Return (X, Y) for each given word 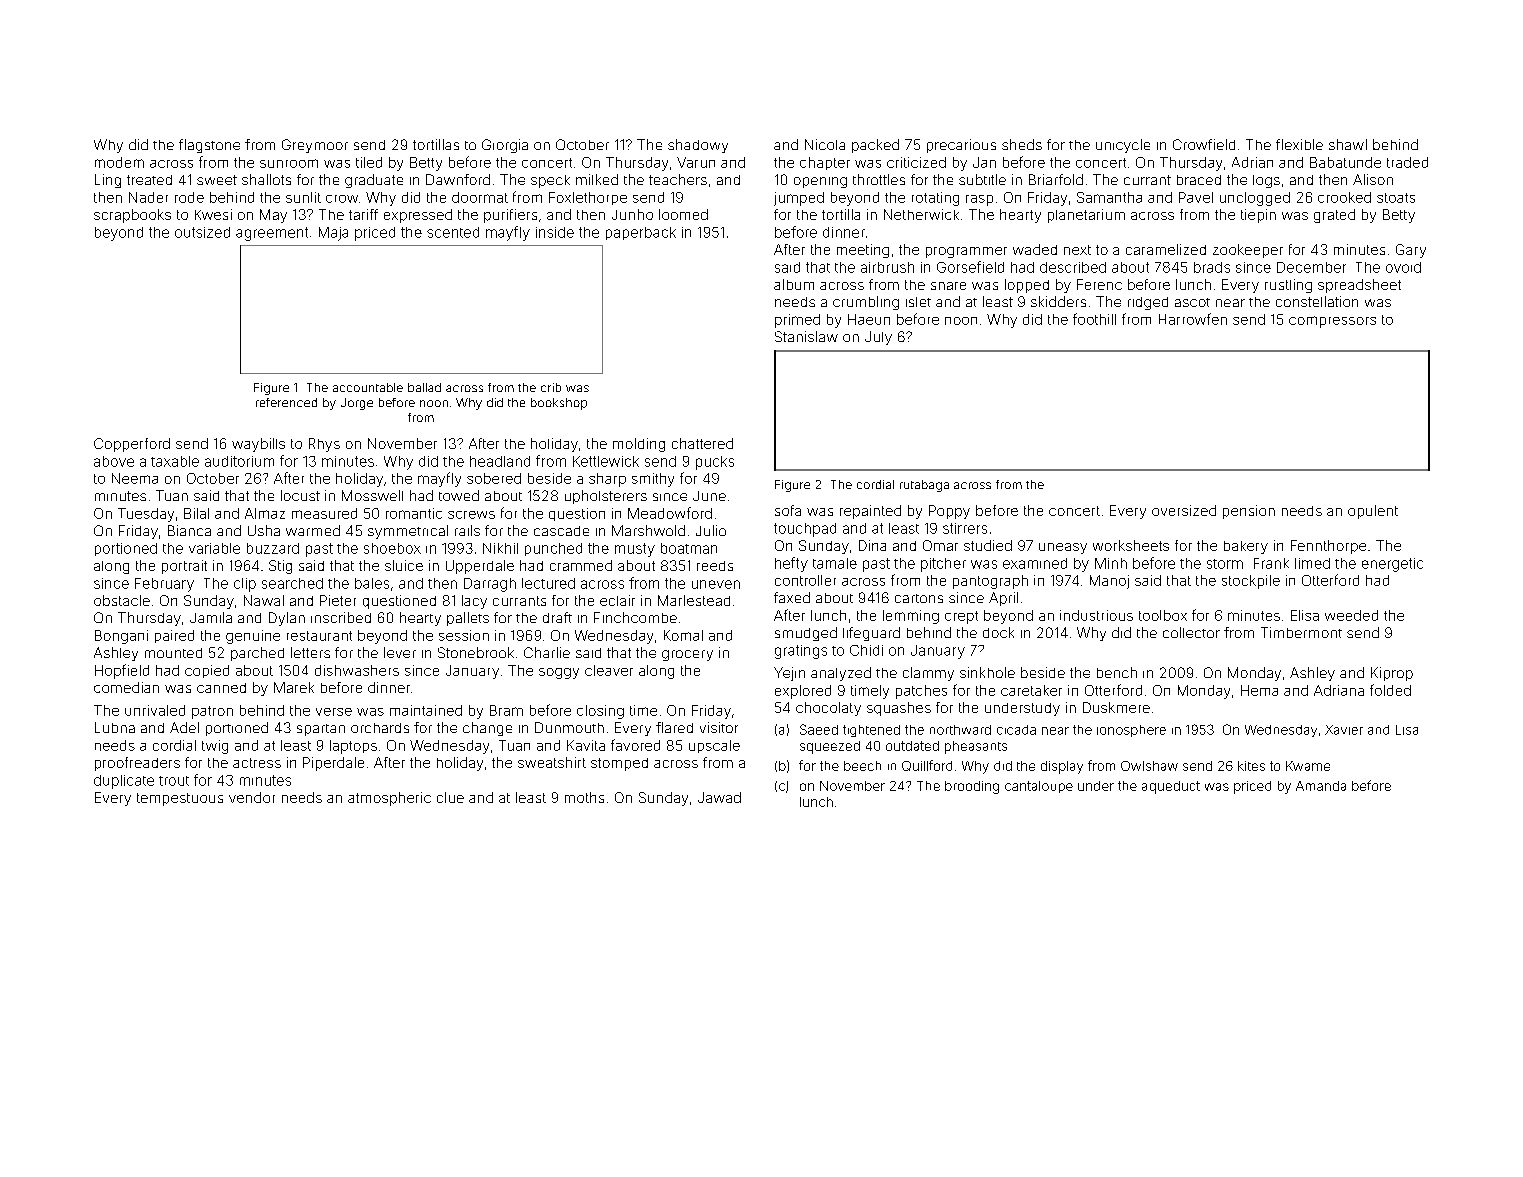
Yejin (789, 674)
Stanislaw (806, 336)
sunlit (303, 197)
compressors (1332, 322)
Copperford (132, 445)
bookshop (559, 404)
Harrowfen (1193, 319)
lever (400, 652)
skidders (1058, 301)
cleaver (609, 670)
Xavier (1344, 730)
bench (1117, 672)
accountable (368, 387)
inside (555, 232)
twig (215, 747)
